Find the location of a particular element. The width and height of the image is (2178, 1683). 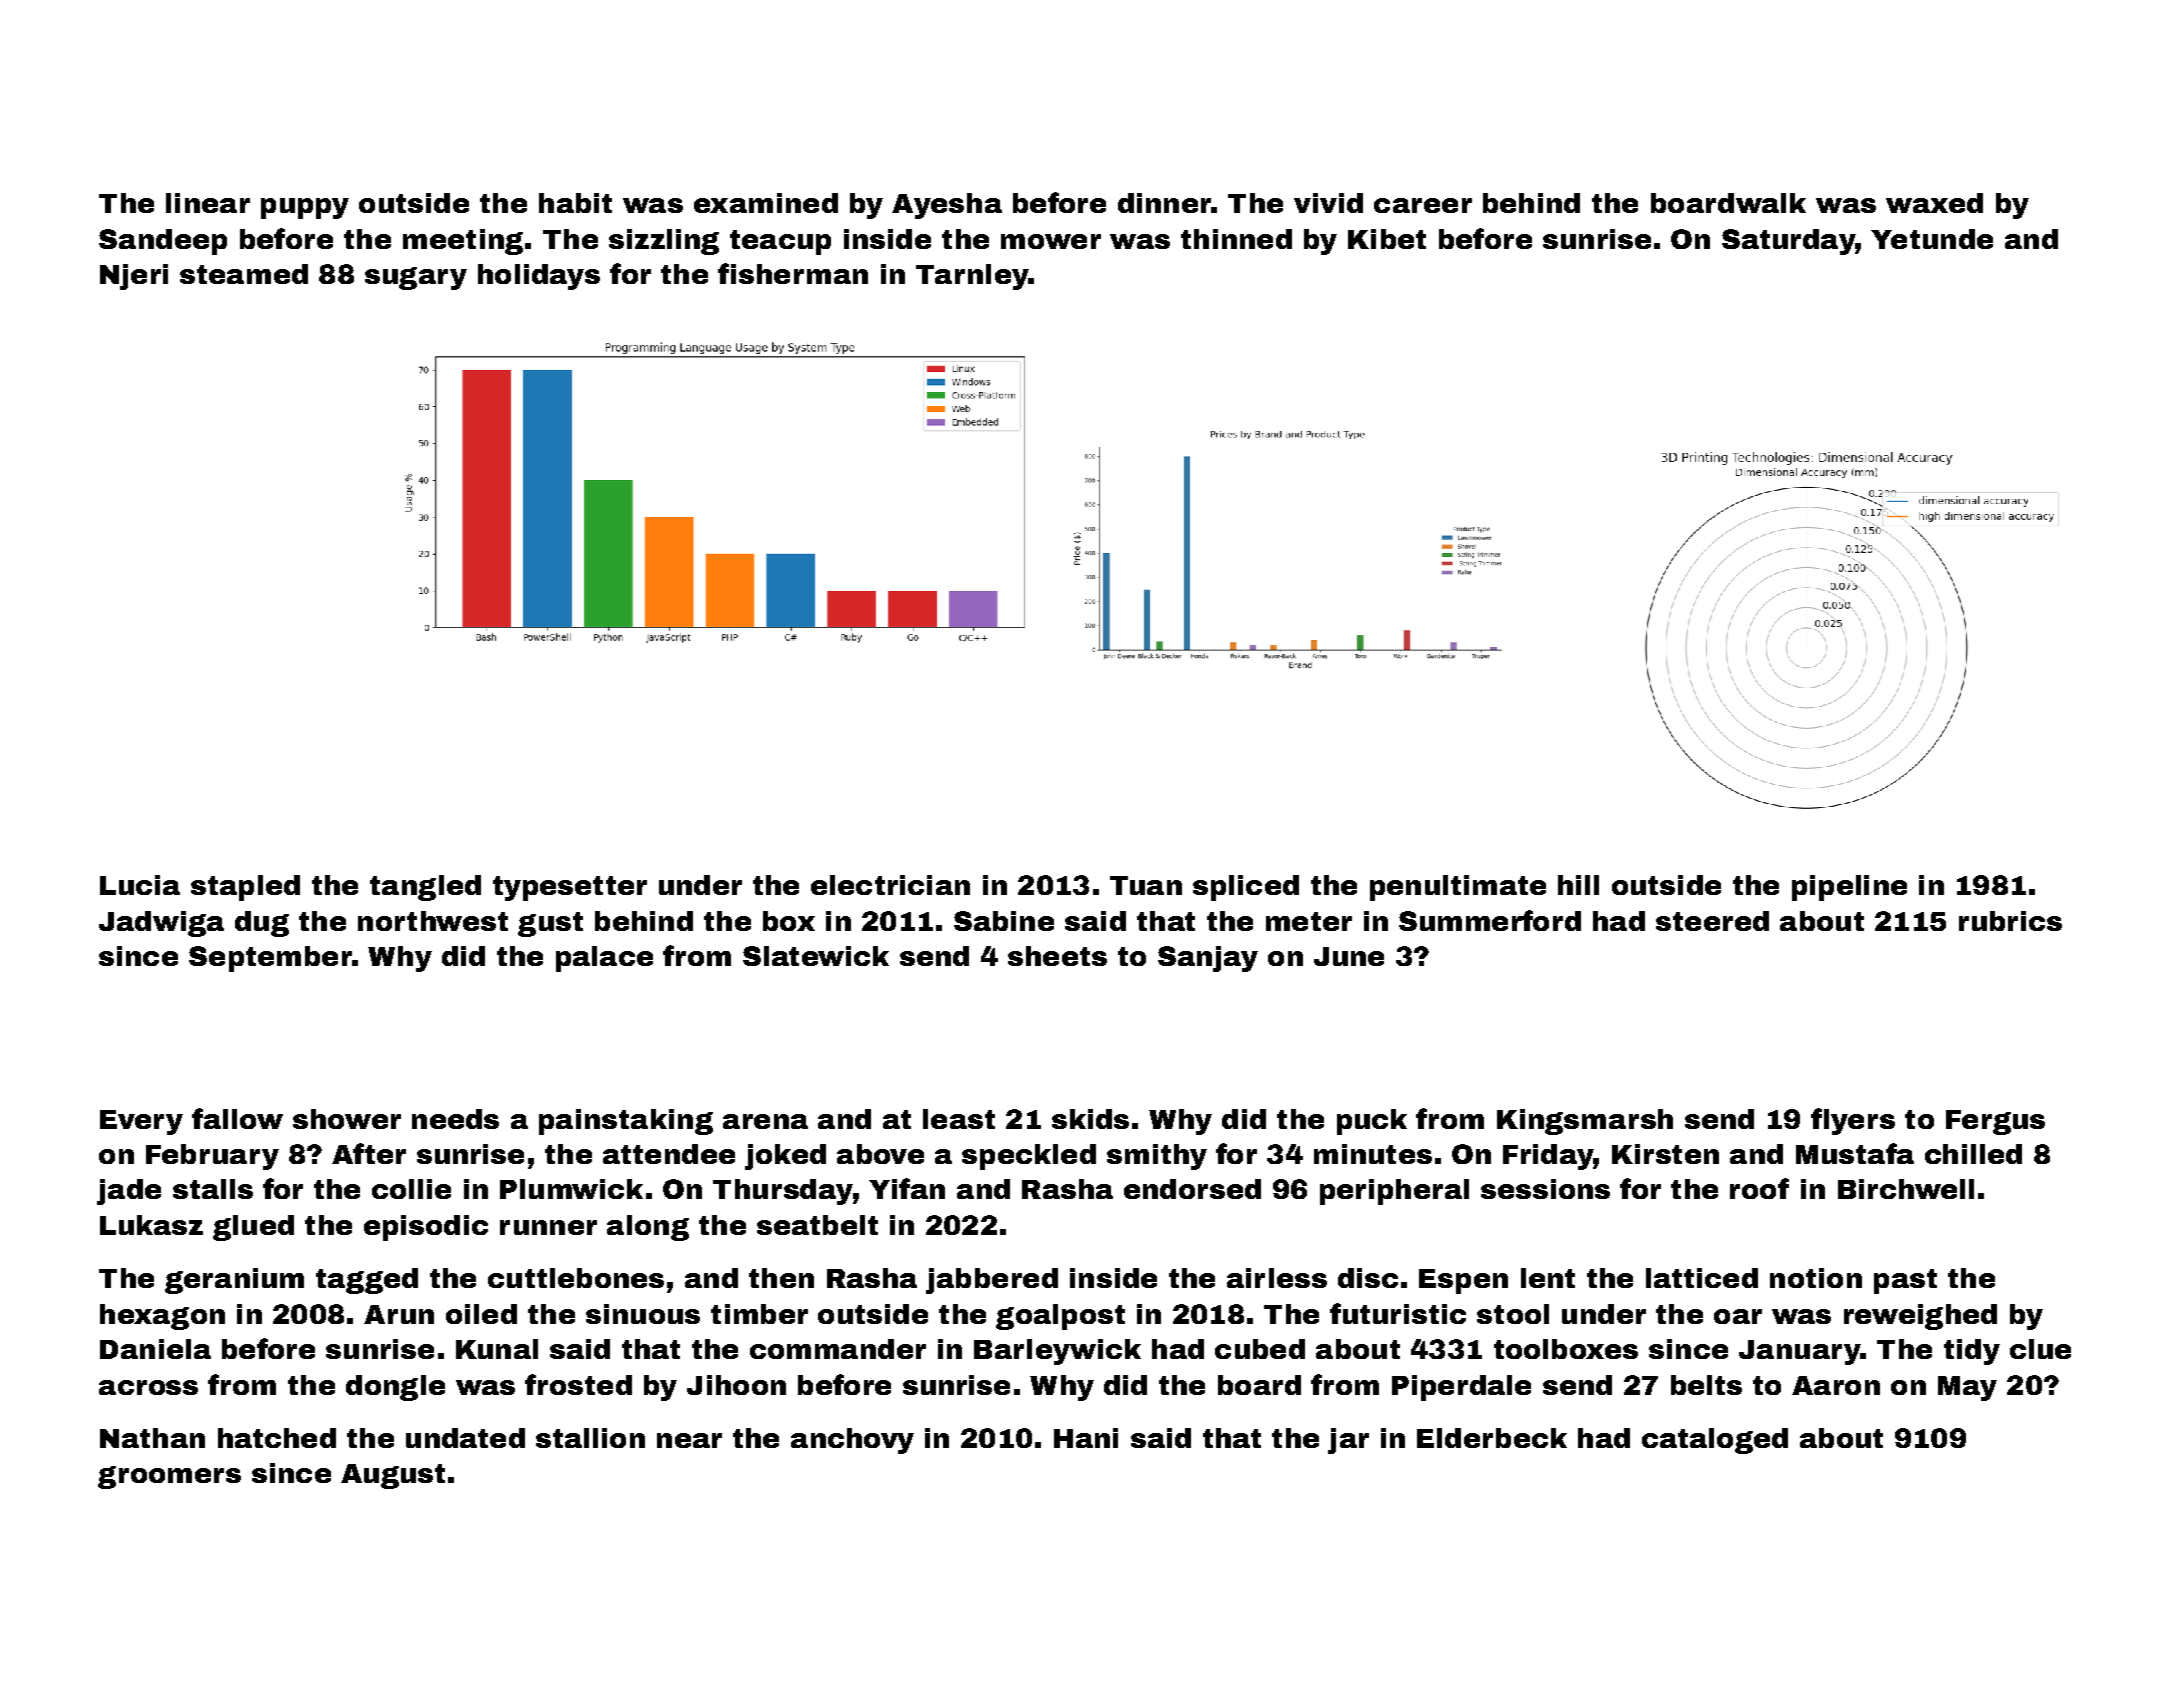

Njeri is located at coordinates (134, 277).
